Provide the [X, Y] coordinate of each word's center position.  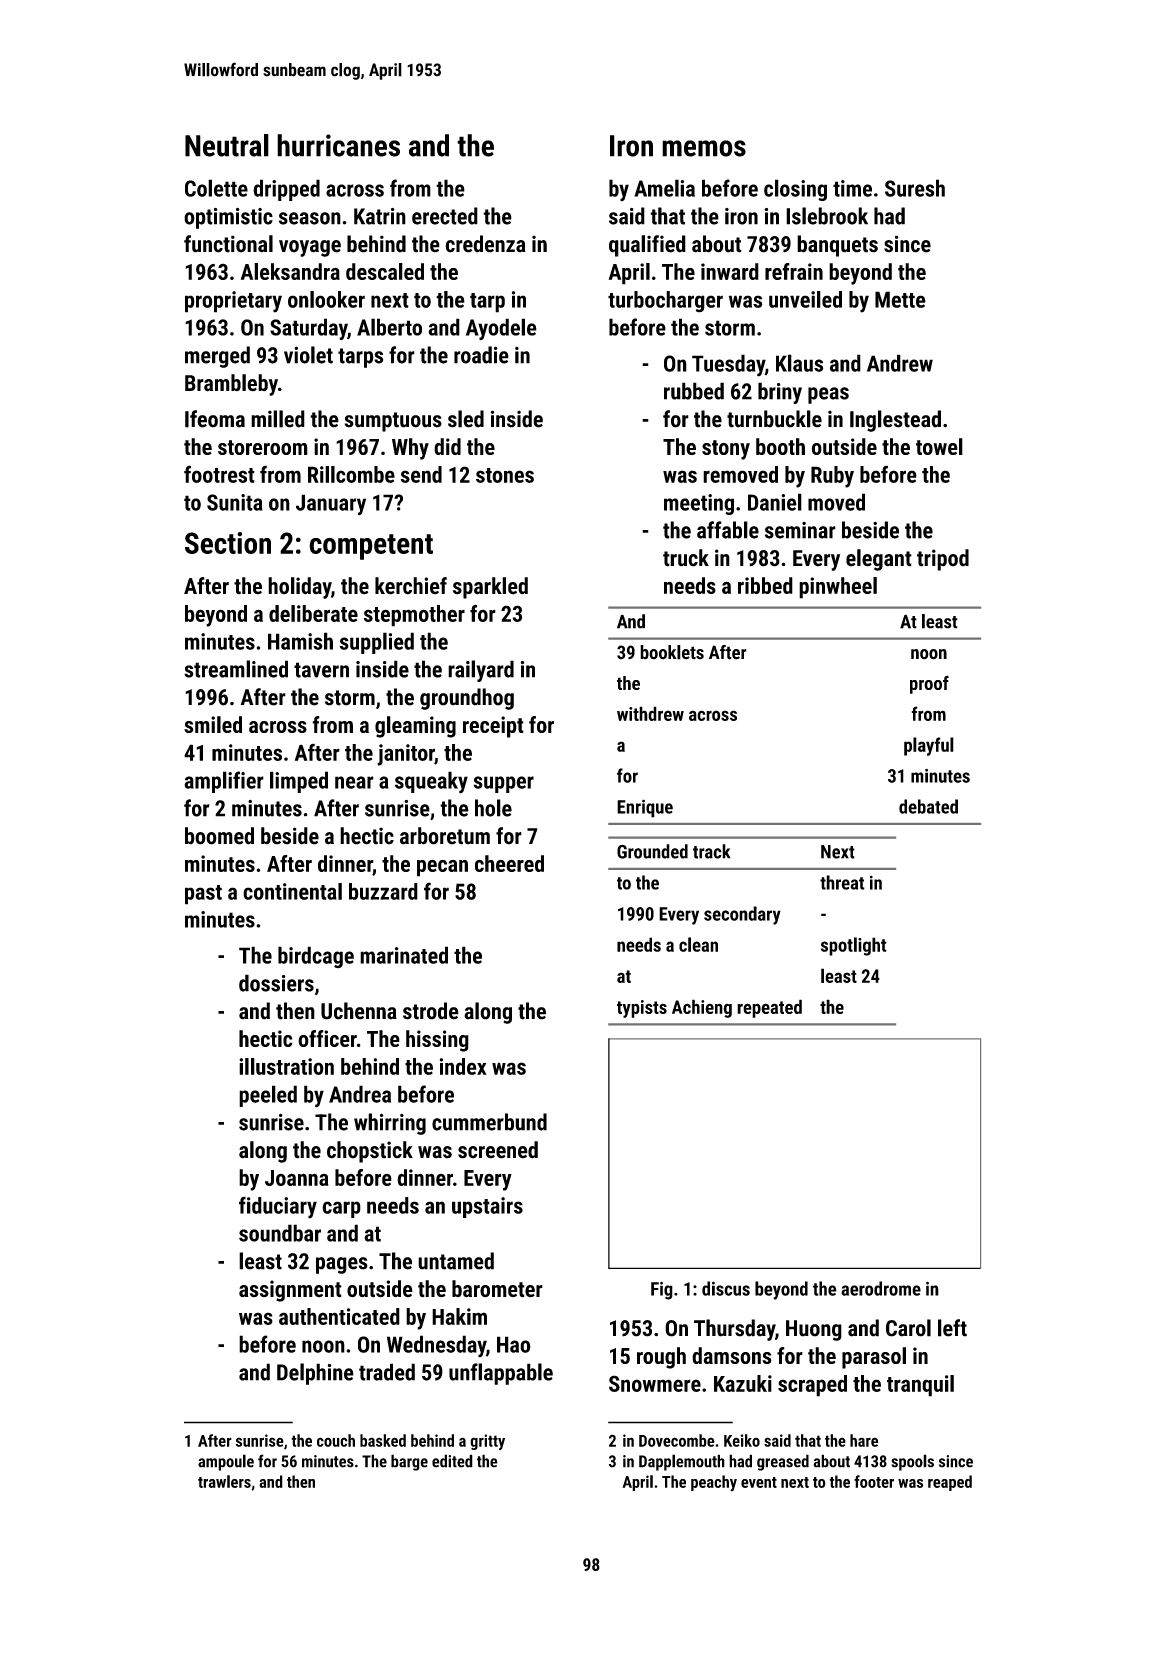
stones [505, 475]
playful [929, 746]
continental [292, 891]
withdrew [650, 713]
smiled [213, 724]
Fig [662, 1290]
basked [383, 1440]
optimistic [228, 218]
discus [726, 1288]
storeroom [263, 447]
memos [704, 148]
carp [341, 1209]
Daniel [775, 502]
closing [795, 190]
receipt [493, 727]
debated [928, 806]
